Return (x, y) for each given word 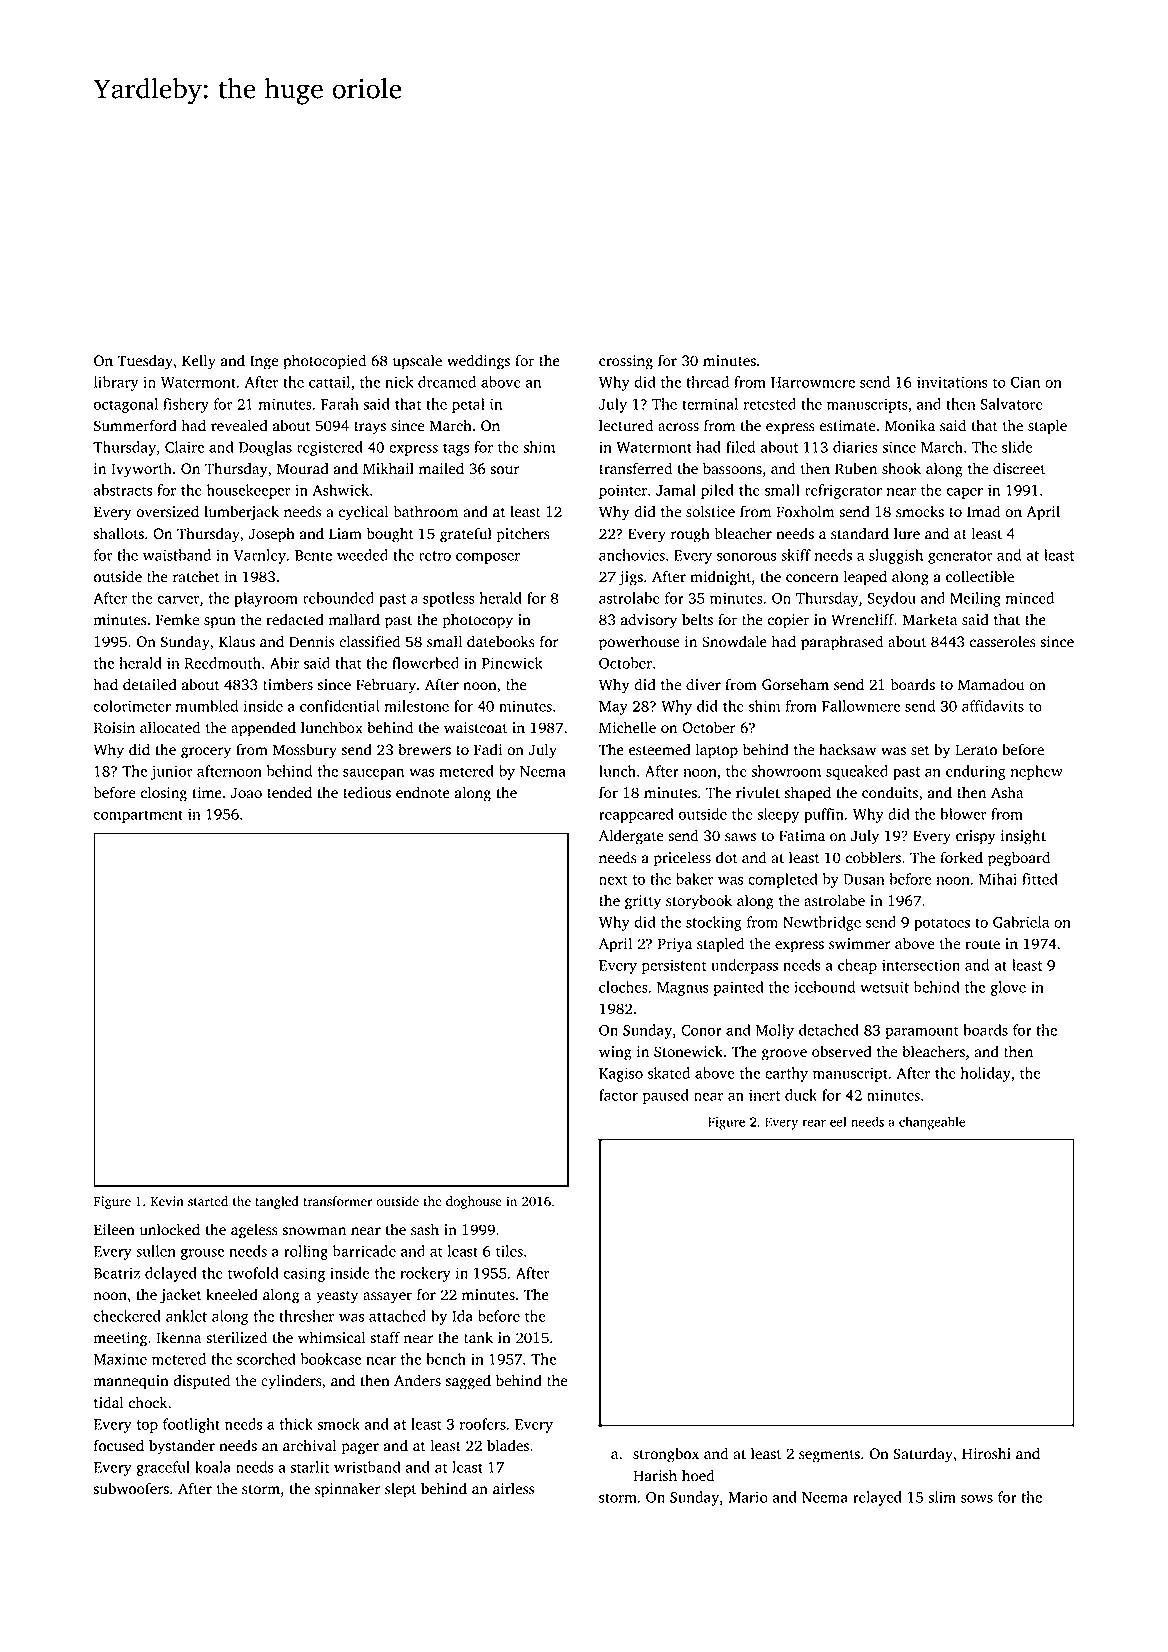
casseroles (1003, 642)
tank (478, 1338)
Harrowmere (813, 382)
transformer (337, 1201)
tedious (367, 792)
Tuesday (145, 362)
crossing (626, 362)
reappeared (636, 815)
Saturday (923, 1455)
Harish (655, 1476)
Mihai (998, 879)
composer (488, 558)
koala (213, 1467)
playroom (266, 599)
